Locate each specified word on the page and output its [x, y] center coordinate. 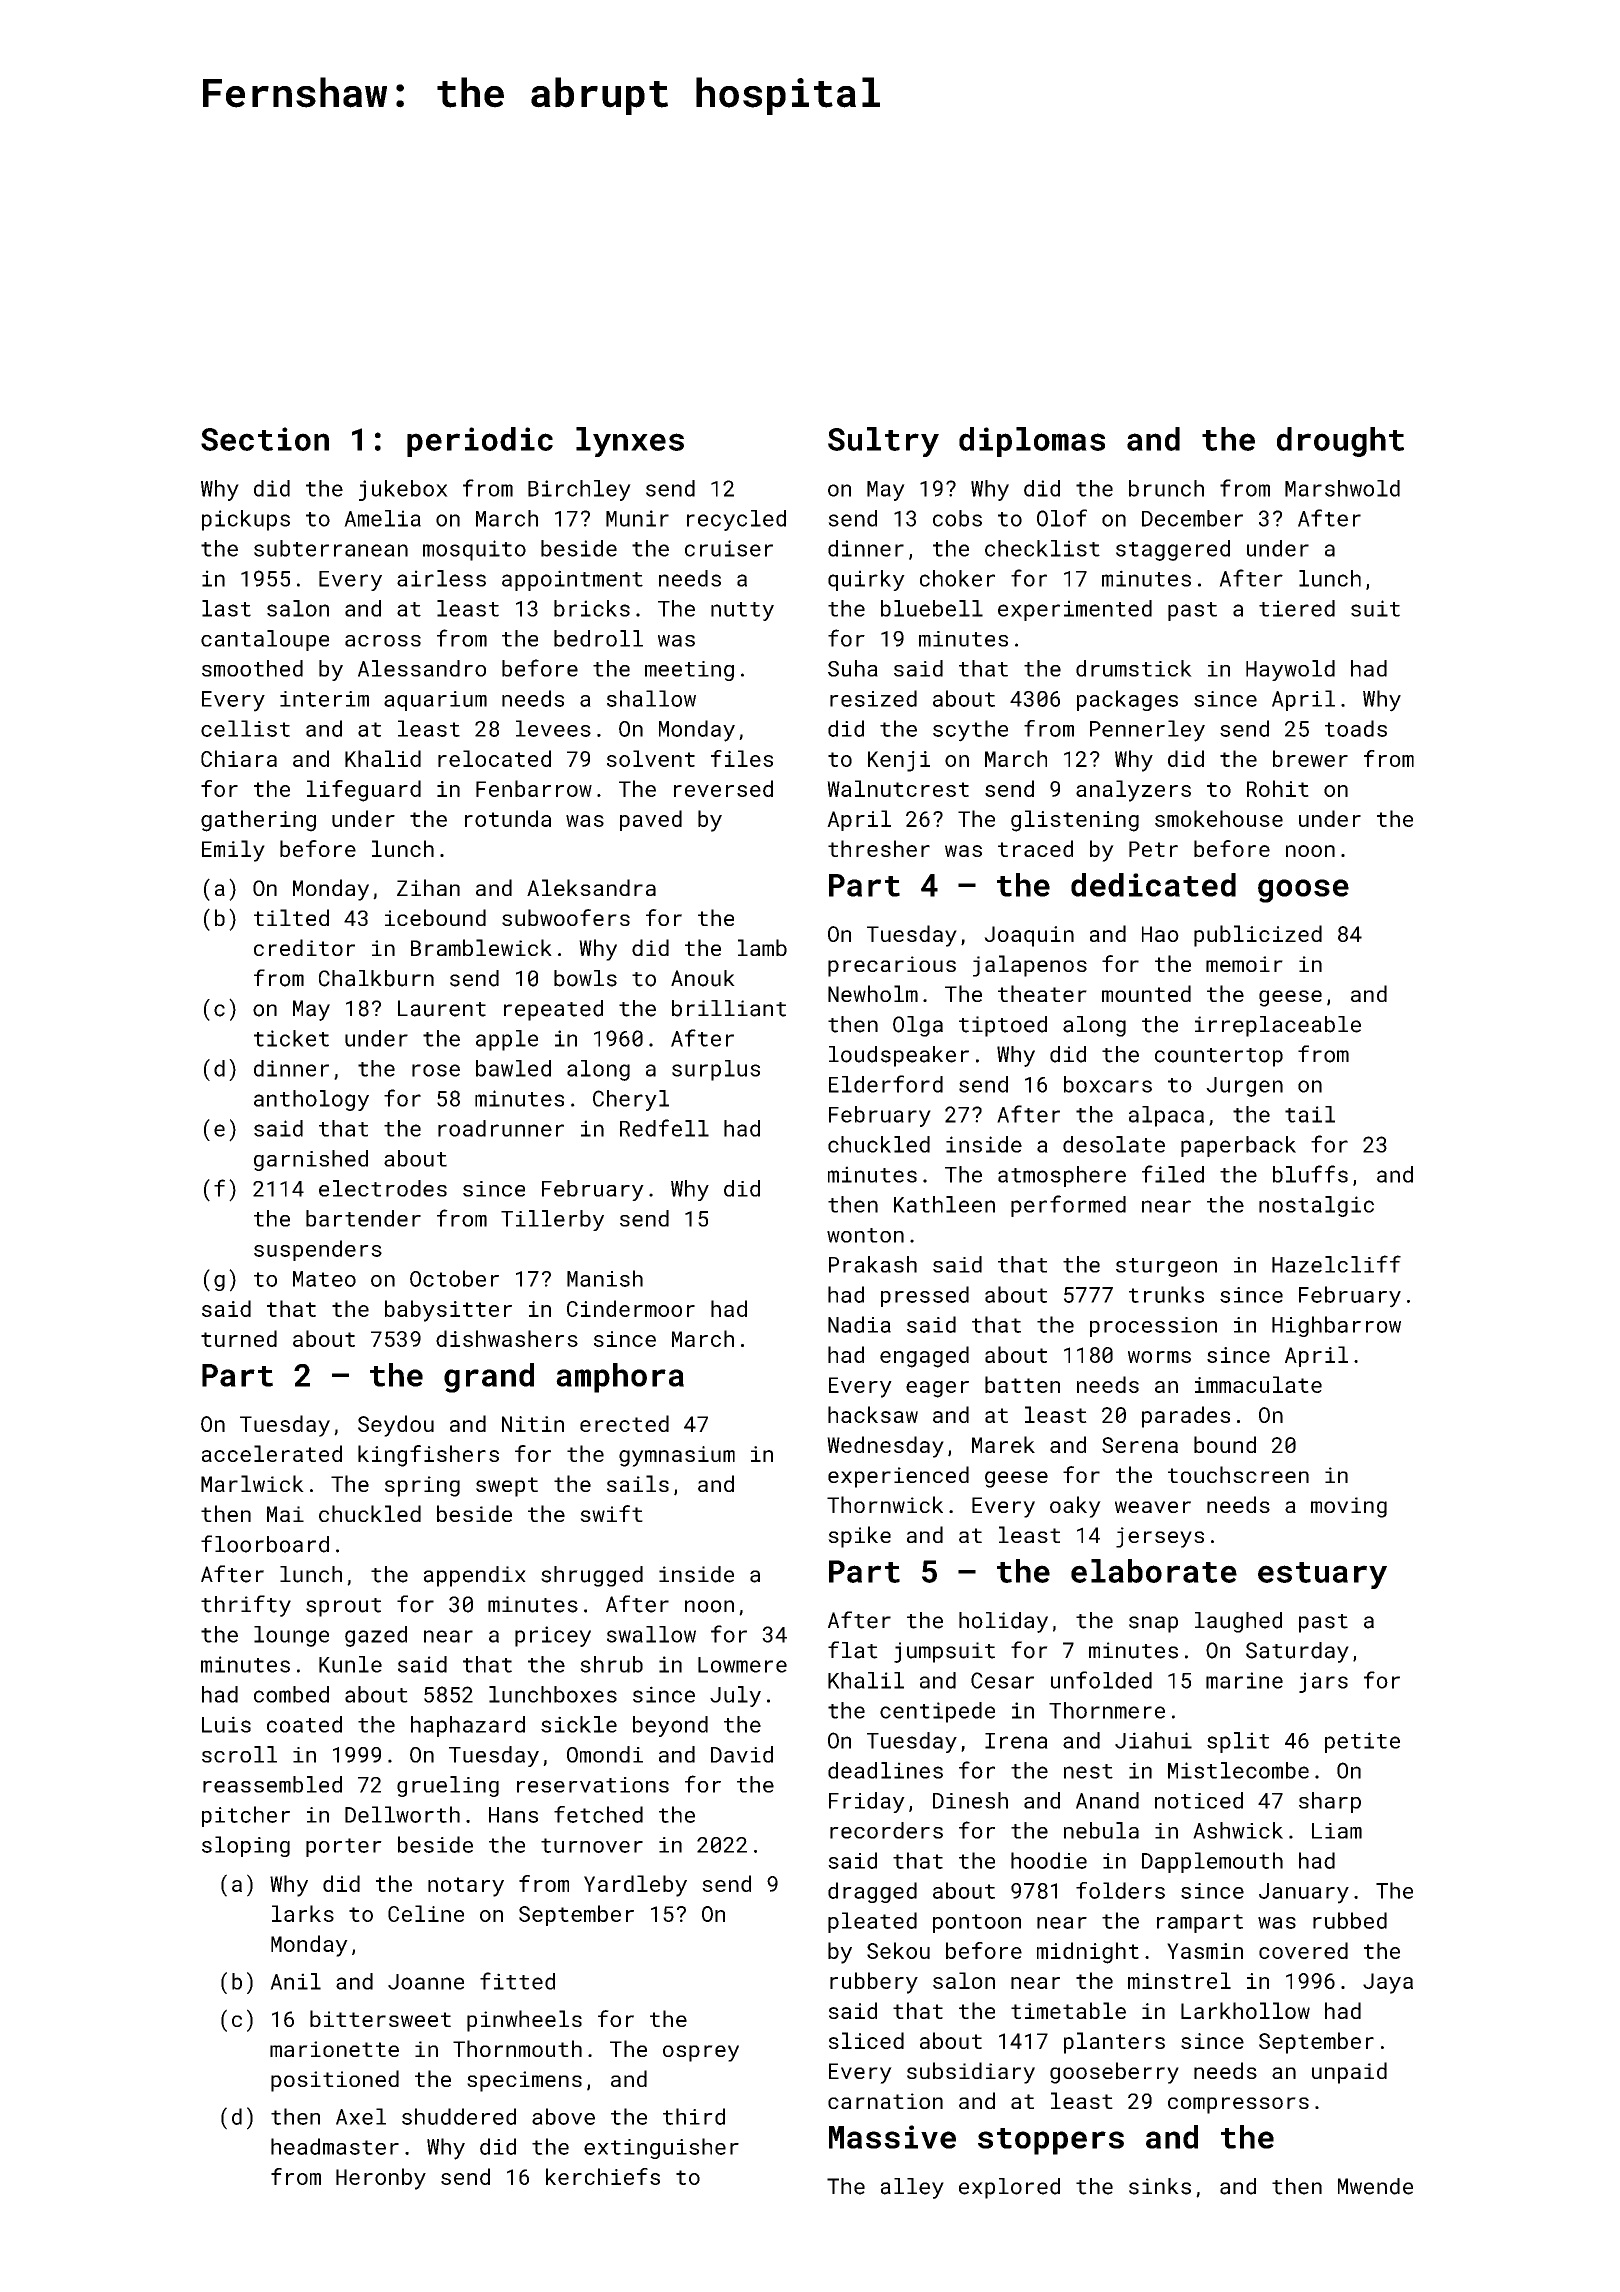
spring [422, 1486]
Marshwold [1342, 488]
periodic [480, 442]
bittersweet [380, 2018]
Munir [637, 518]
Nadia [859, 1324]
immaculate [1258, 1384]
